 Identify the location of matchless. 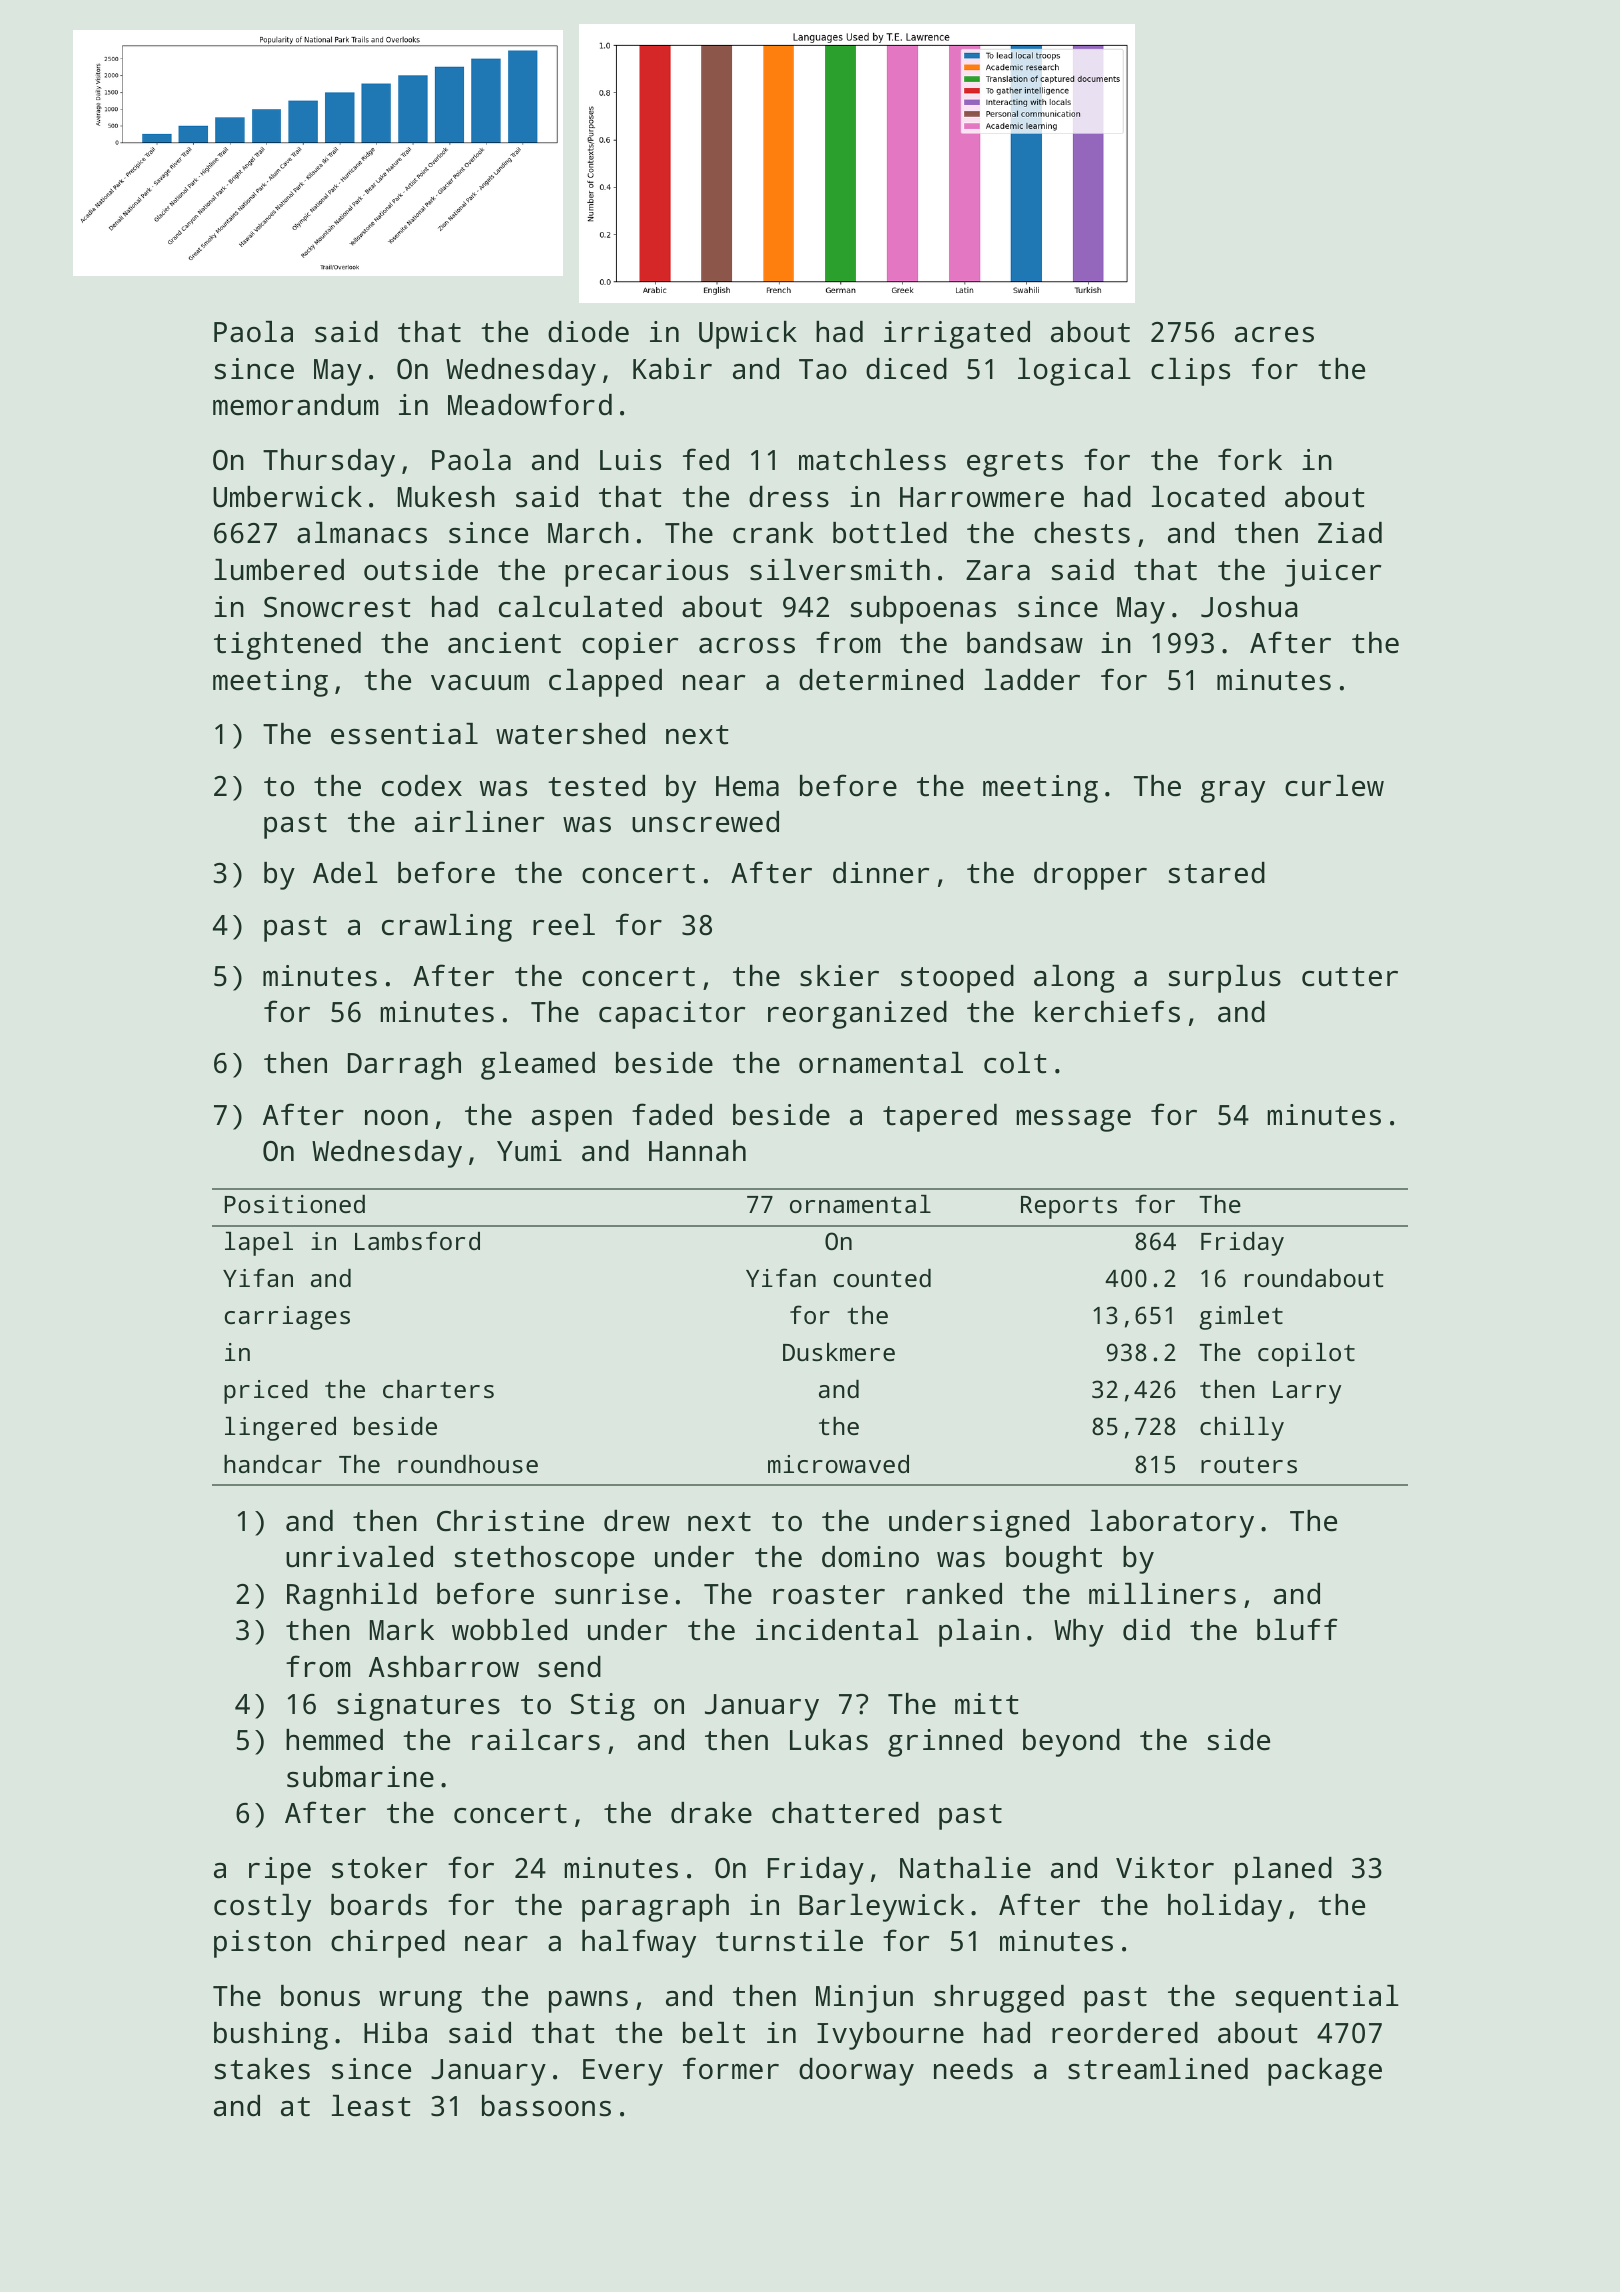
(872, 460).
